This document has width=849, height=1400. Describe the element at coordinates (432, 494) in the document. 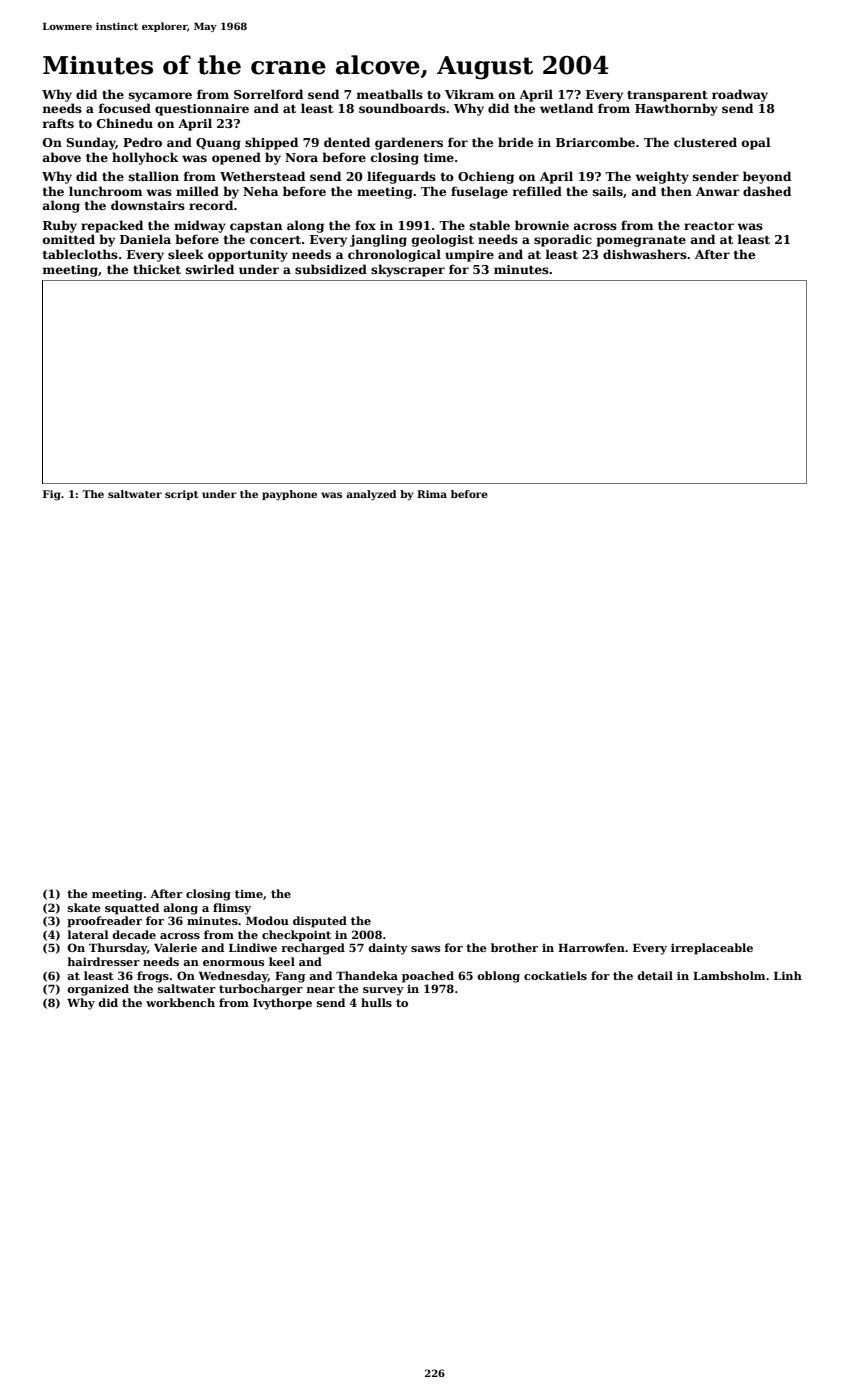

I see `Rima` at that location.
